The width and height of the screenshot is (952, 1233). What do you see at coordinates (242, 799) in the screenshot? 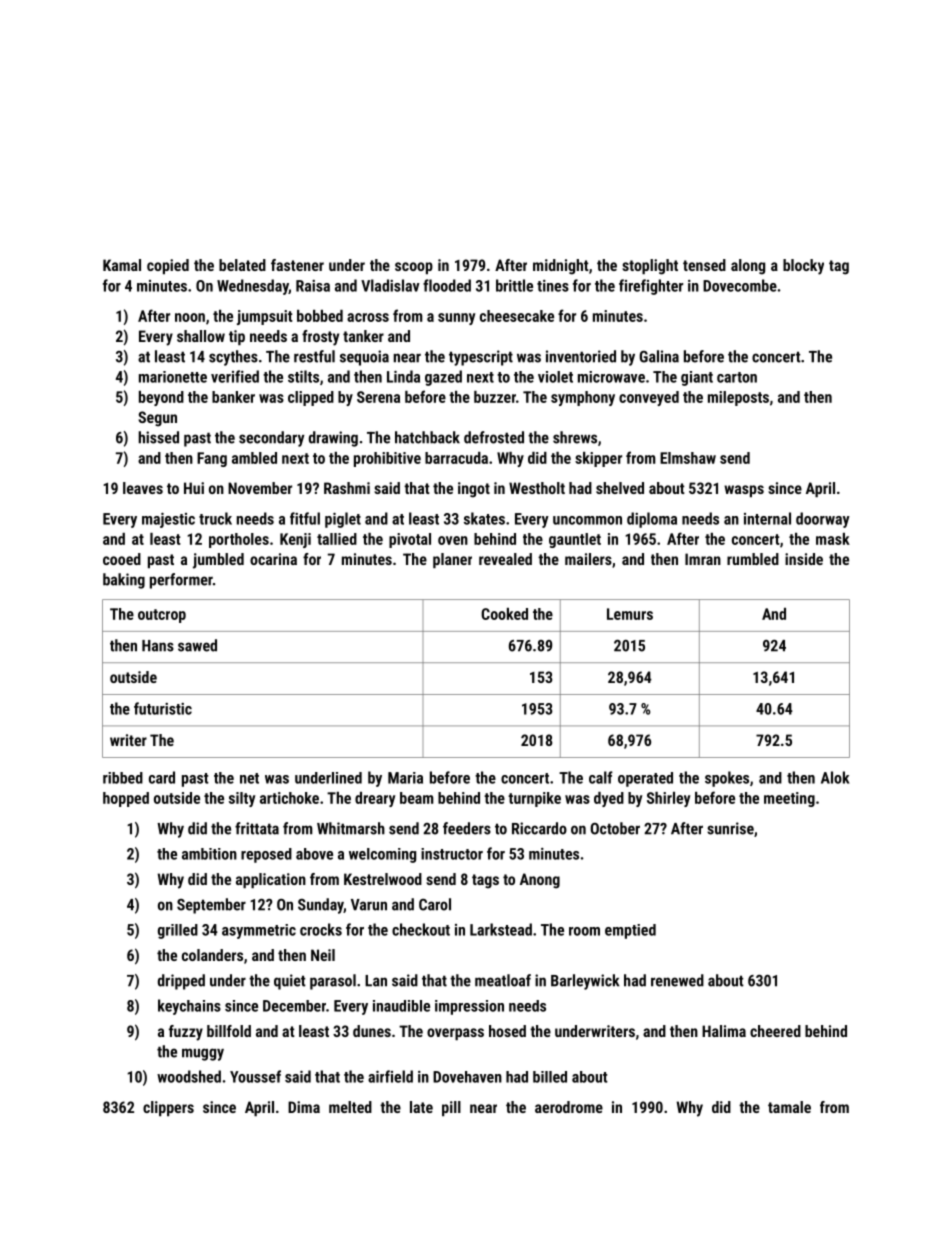
I see `silty` at bounding box center [242, 799].
